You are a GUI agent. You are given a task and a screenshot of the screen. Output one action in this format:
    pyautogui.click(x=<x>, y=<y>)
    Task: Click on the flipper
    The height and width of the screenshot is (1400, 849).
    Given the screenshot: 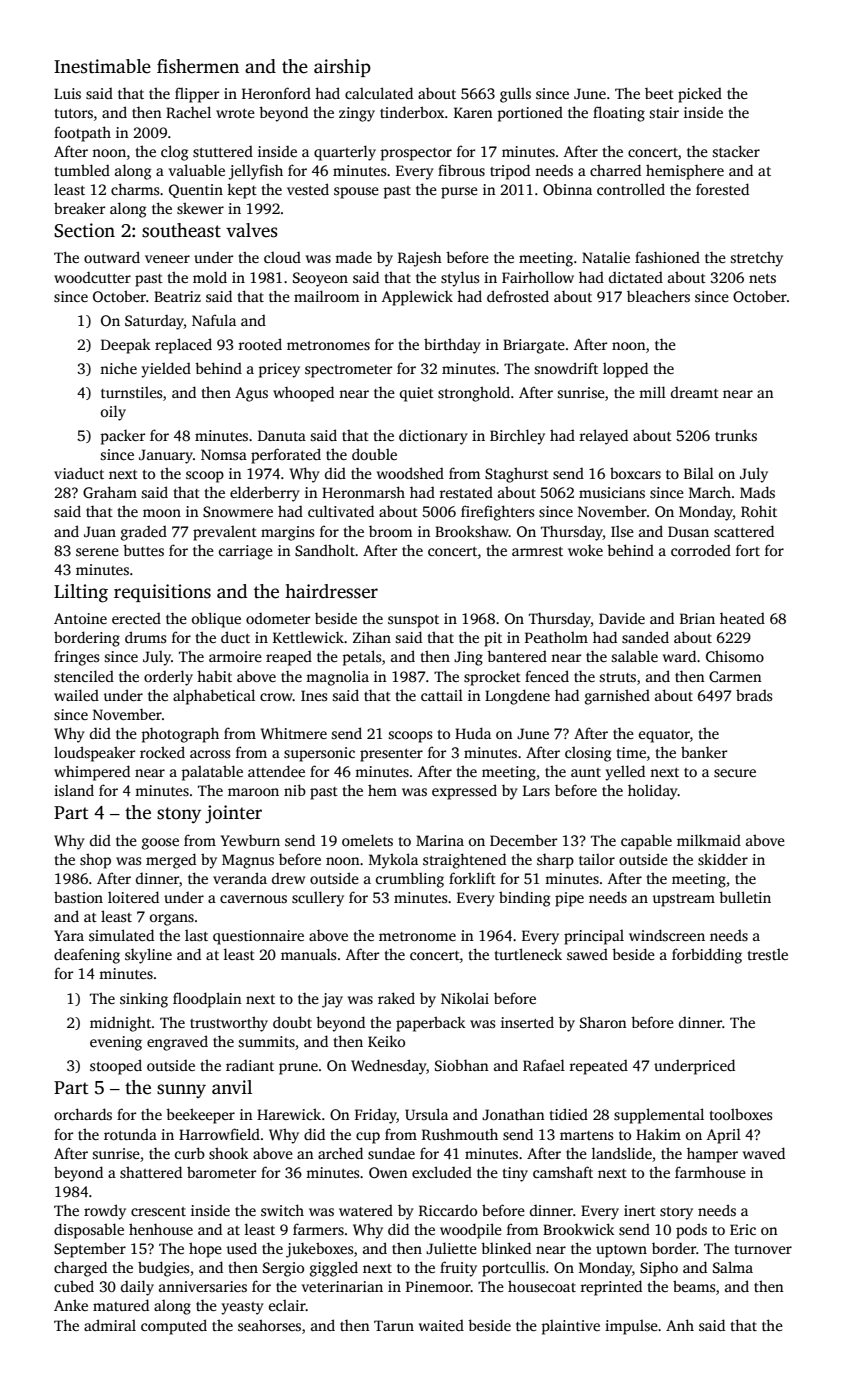 What is the action you would take?
    pyautogui.click(x=197, y=95)
